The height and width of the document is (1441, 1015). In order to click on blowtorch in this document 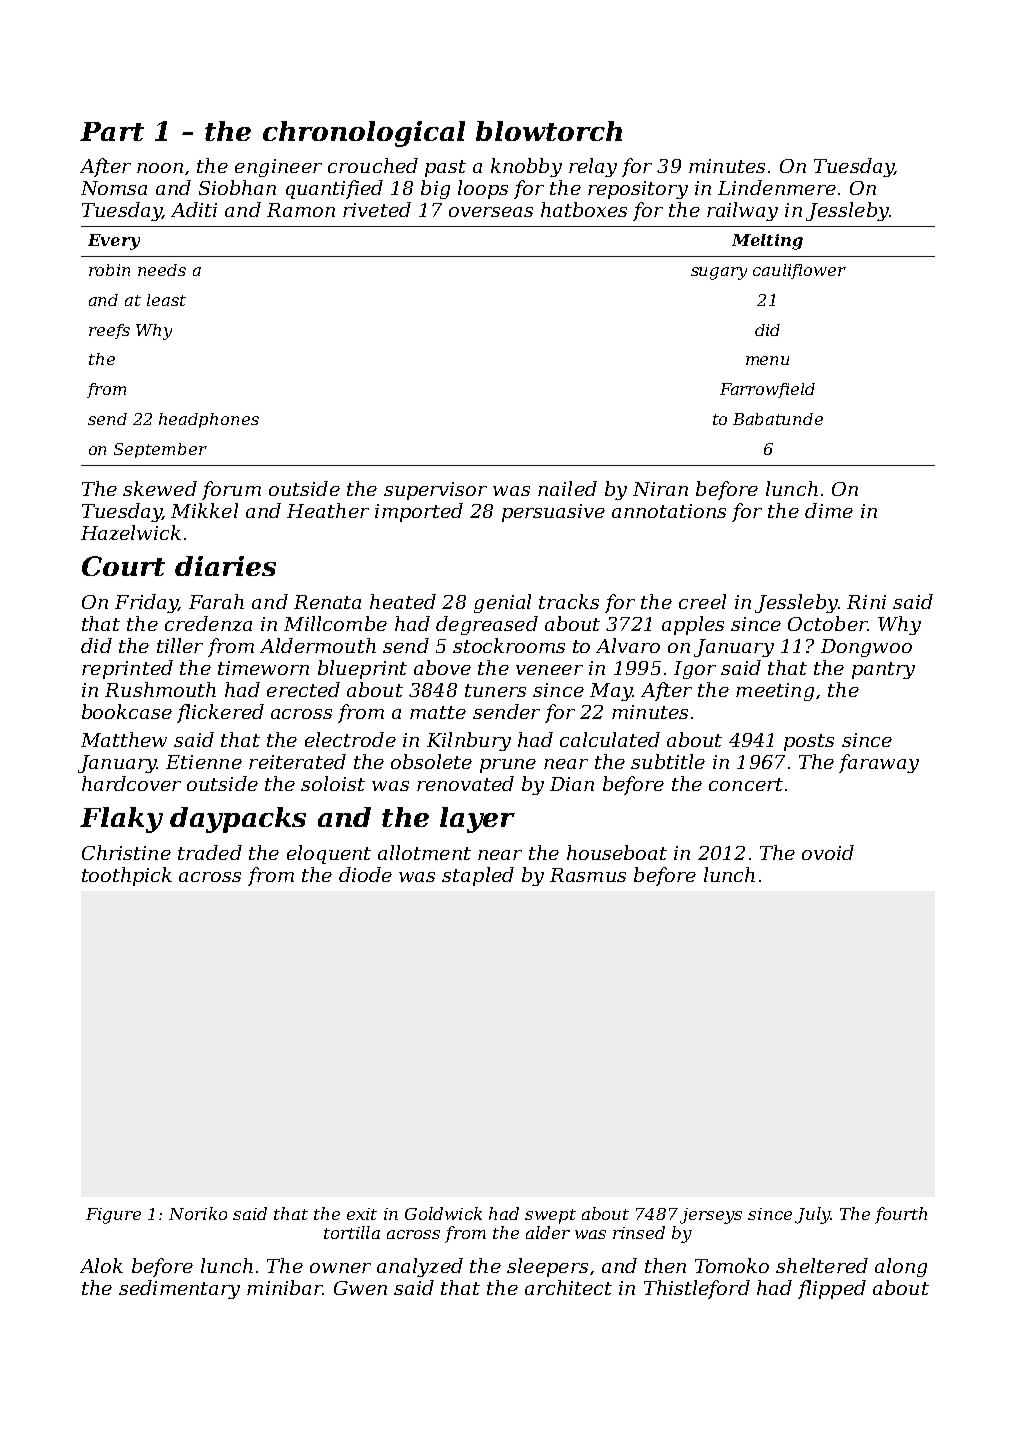, I will do `click(549, 131)`.
